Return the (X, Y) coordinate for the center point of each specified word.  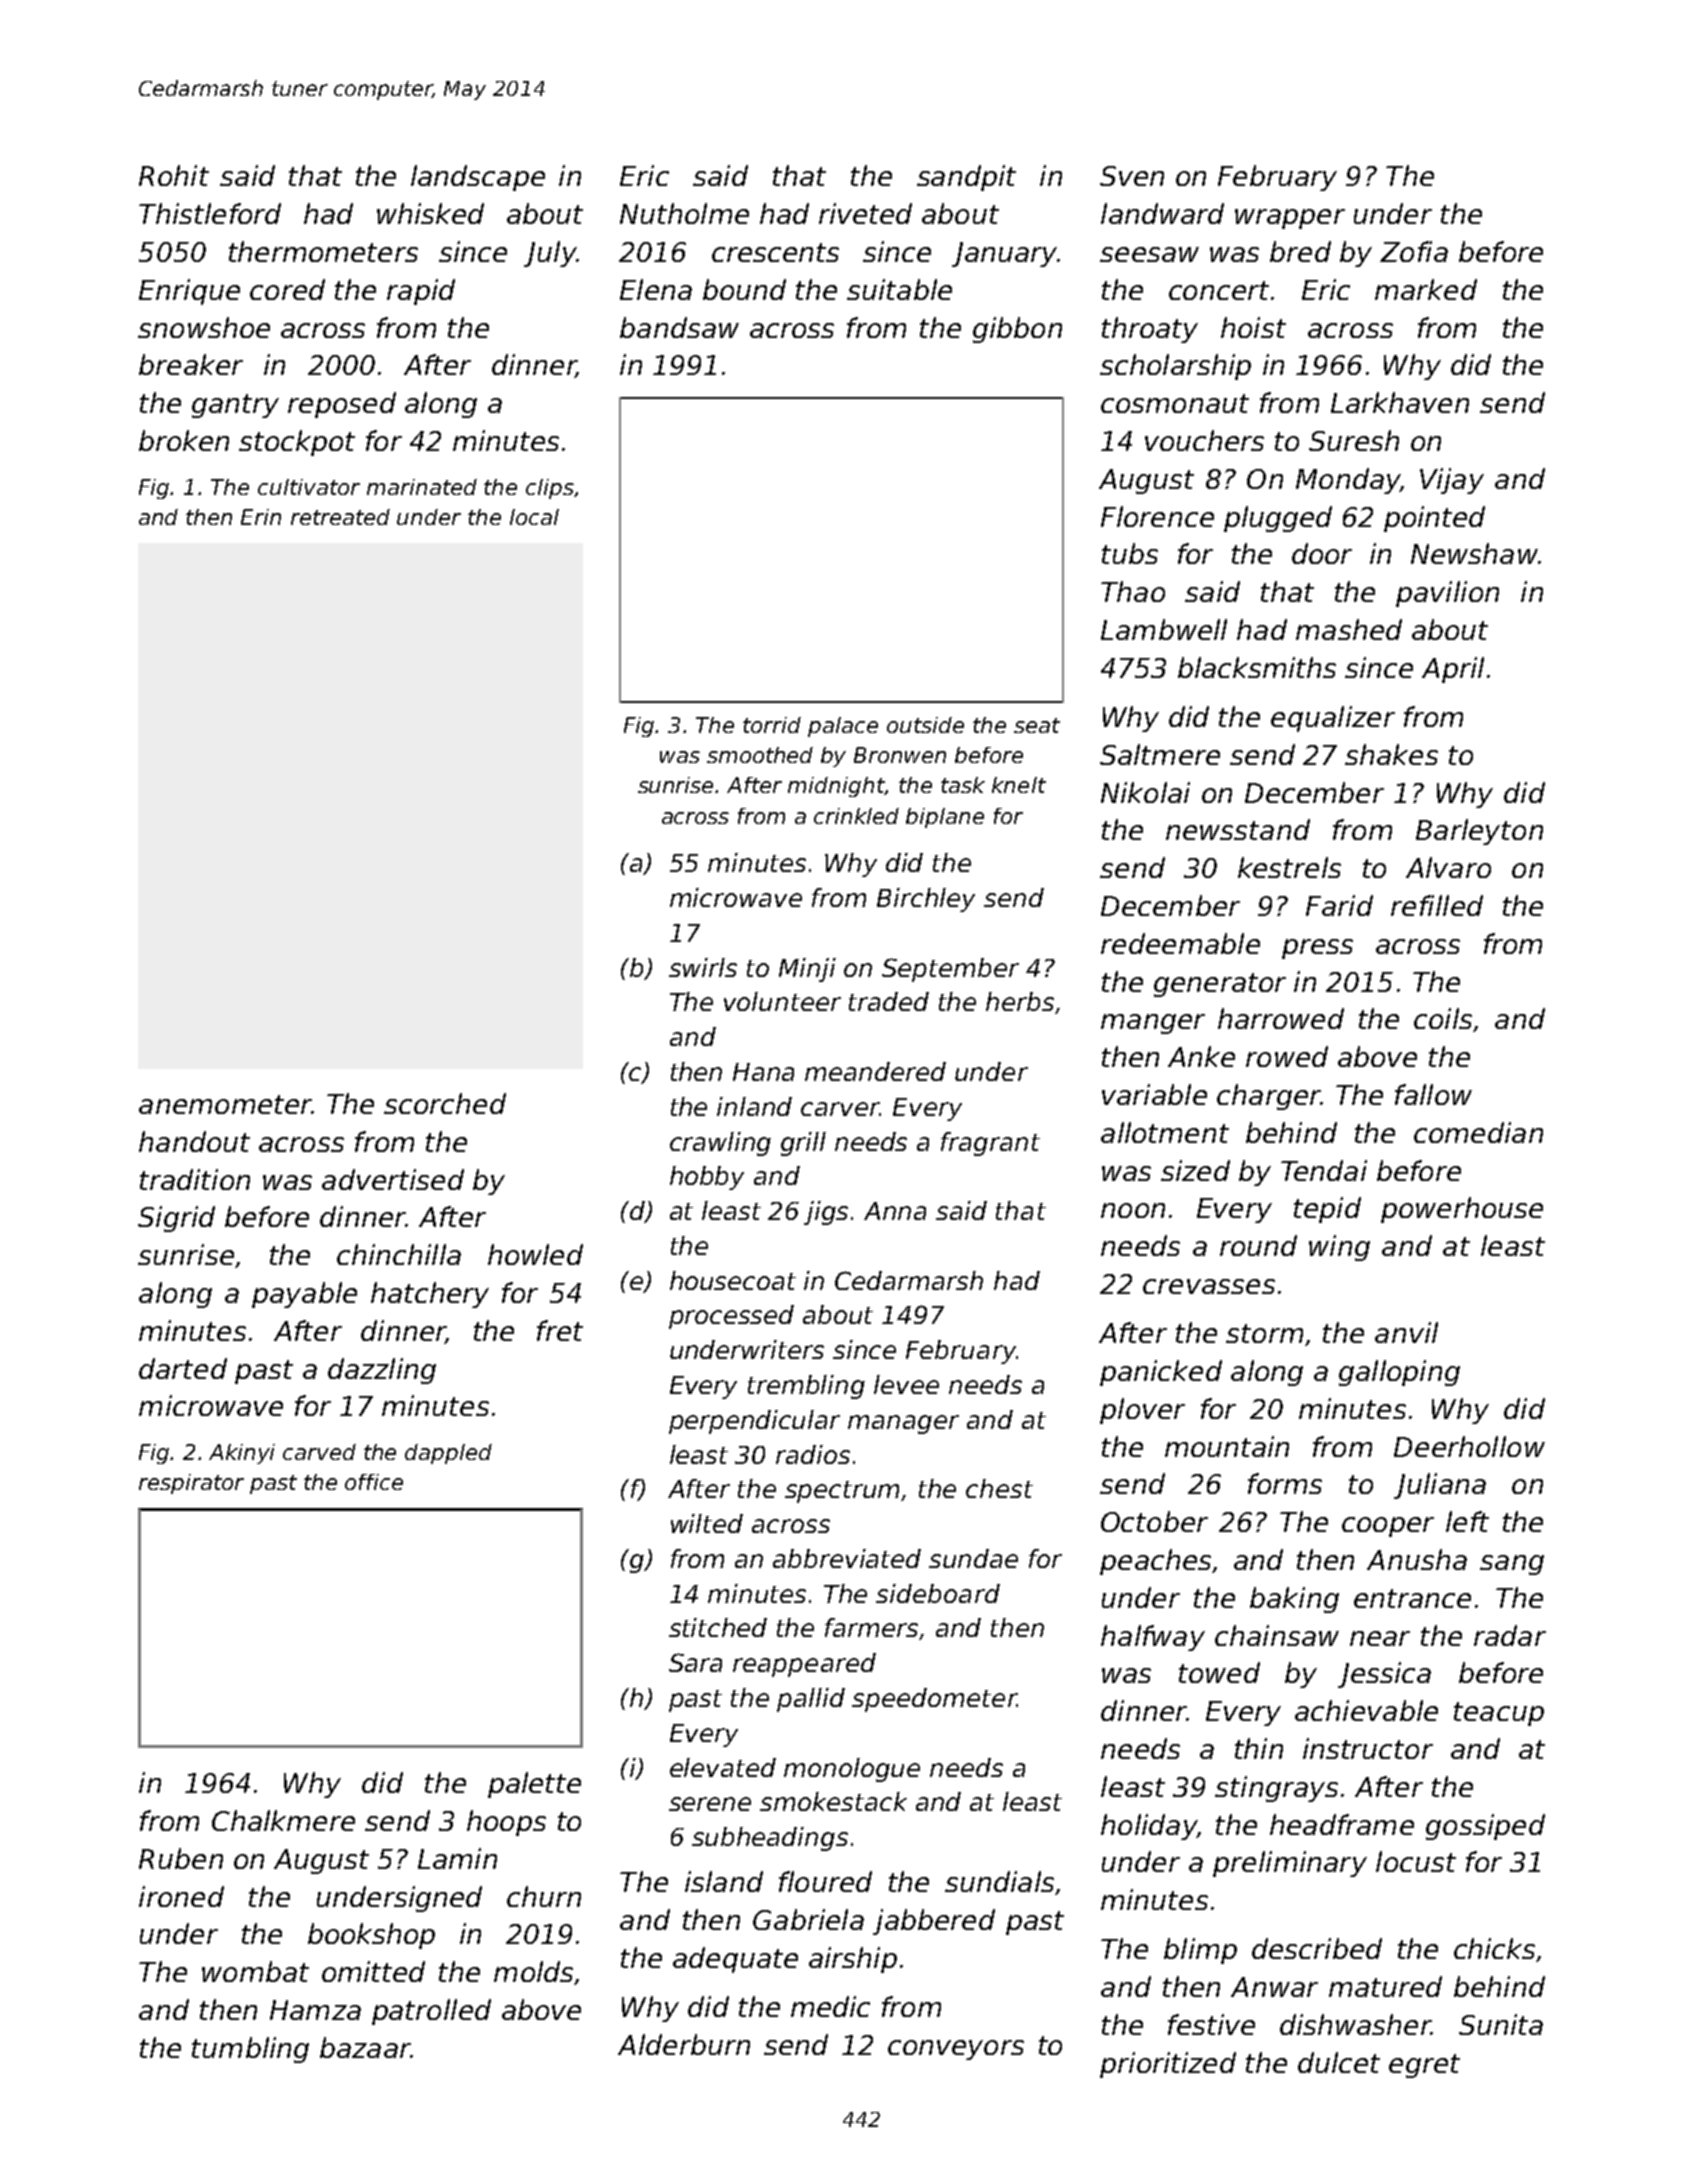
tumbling (250, 2050)
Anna (895, 1211)
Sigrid (176, 1219)
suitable (899, 289)
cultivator (309, 487)
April (1453, 670)
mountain (1227, 1446)
